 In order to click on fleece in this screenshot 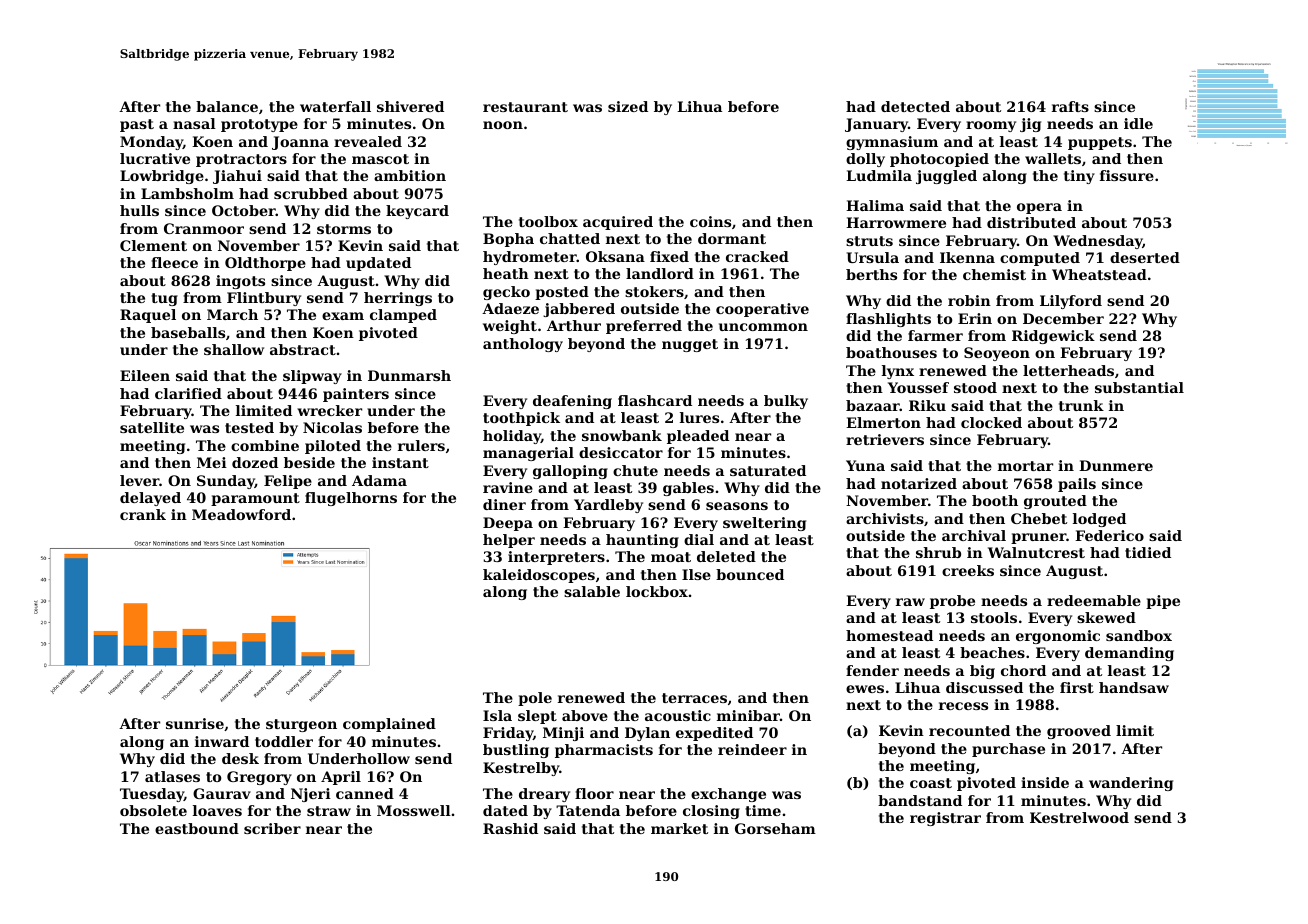, I will do `click(174, 262)`.
